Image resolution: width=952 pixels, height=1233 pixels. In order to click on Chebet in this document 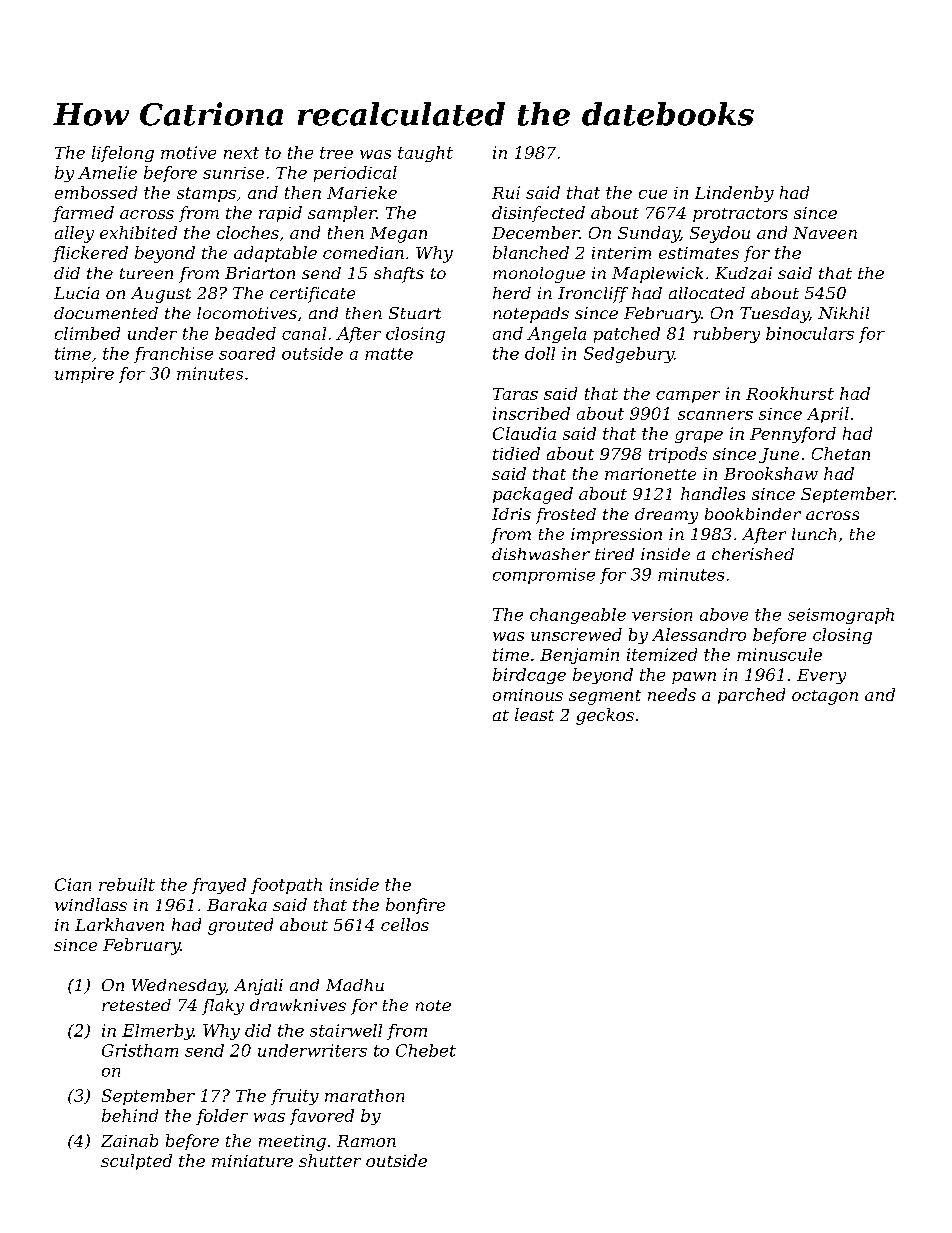, I will do `click(426, 1050)`.
